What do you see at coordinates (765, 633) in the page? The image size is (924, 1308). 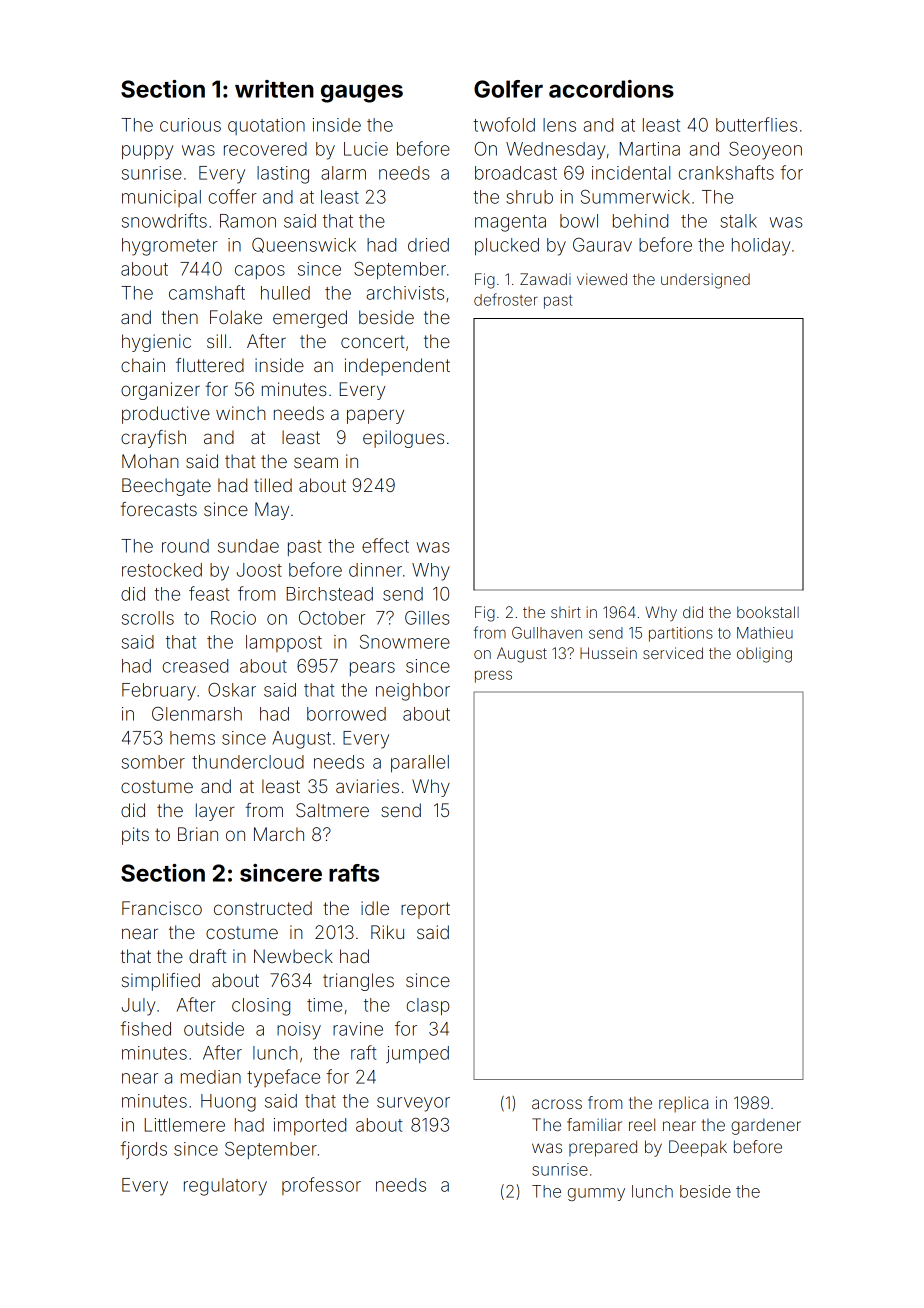 I see `Mathieu` at bounding box center [765, 633].
